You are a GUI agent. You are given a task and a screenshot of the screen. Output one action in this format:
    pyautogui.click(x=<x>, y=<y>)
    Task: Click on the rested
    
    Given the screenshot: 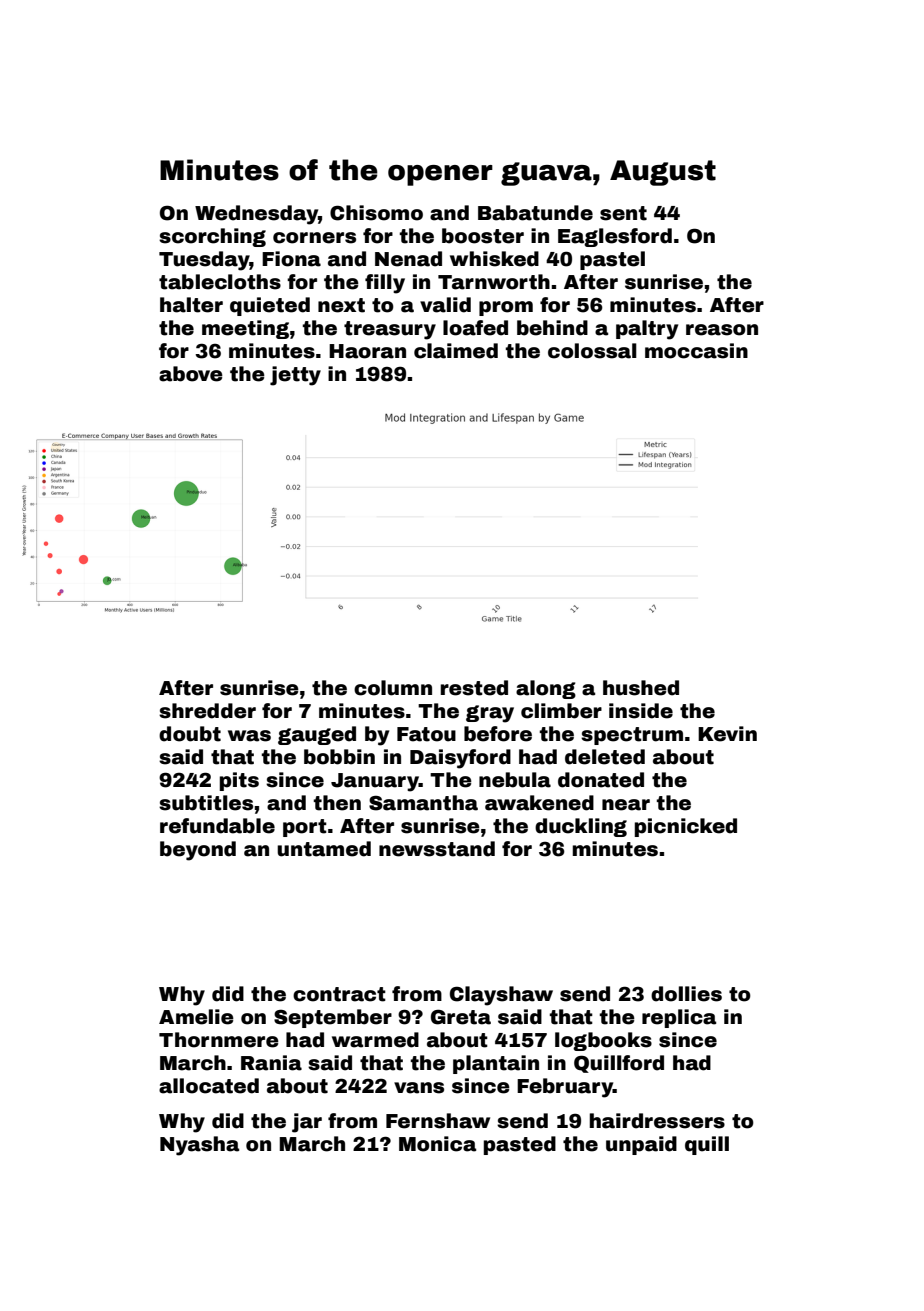 What is the action you would take?
    pyautogui.click(x=474, y=688)
